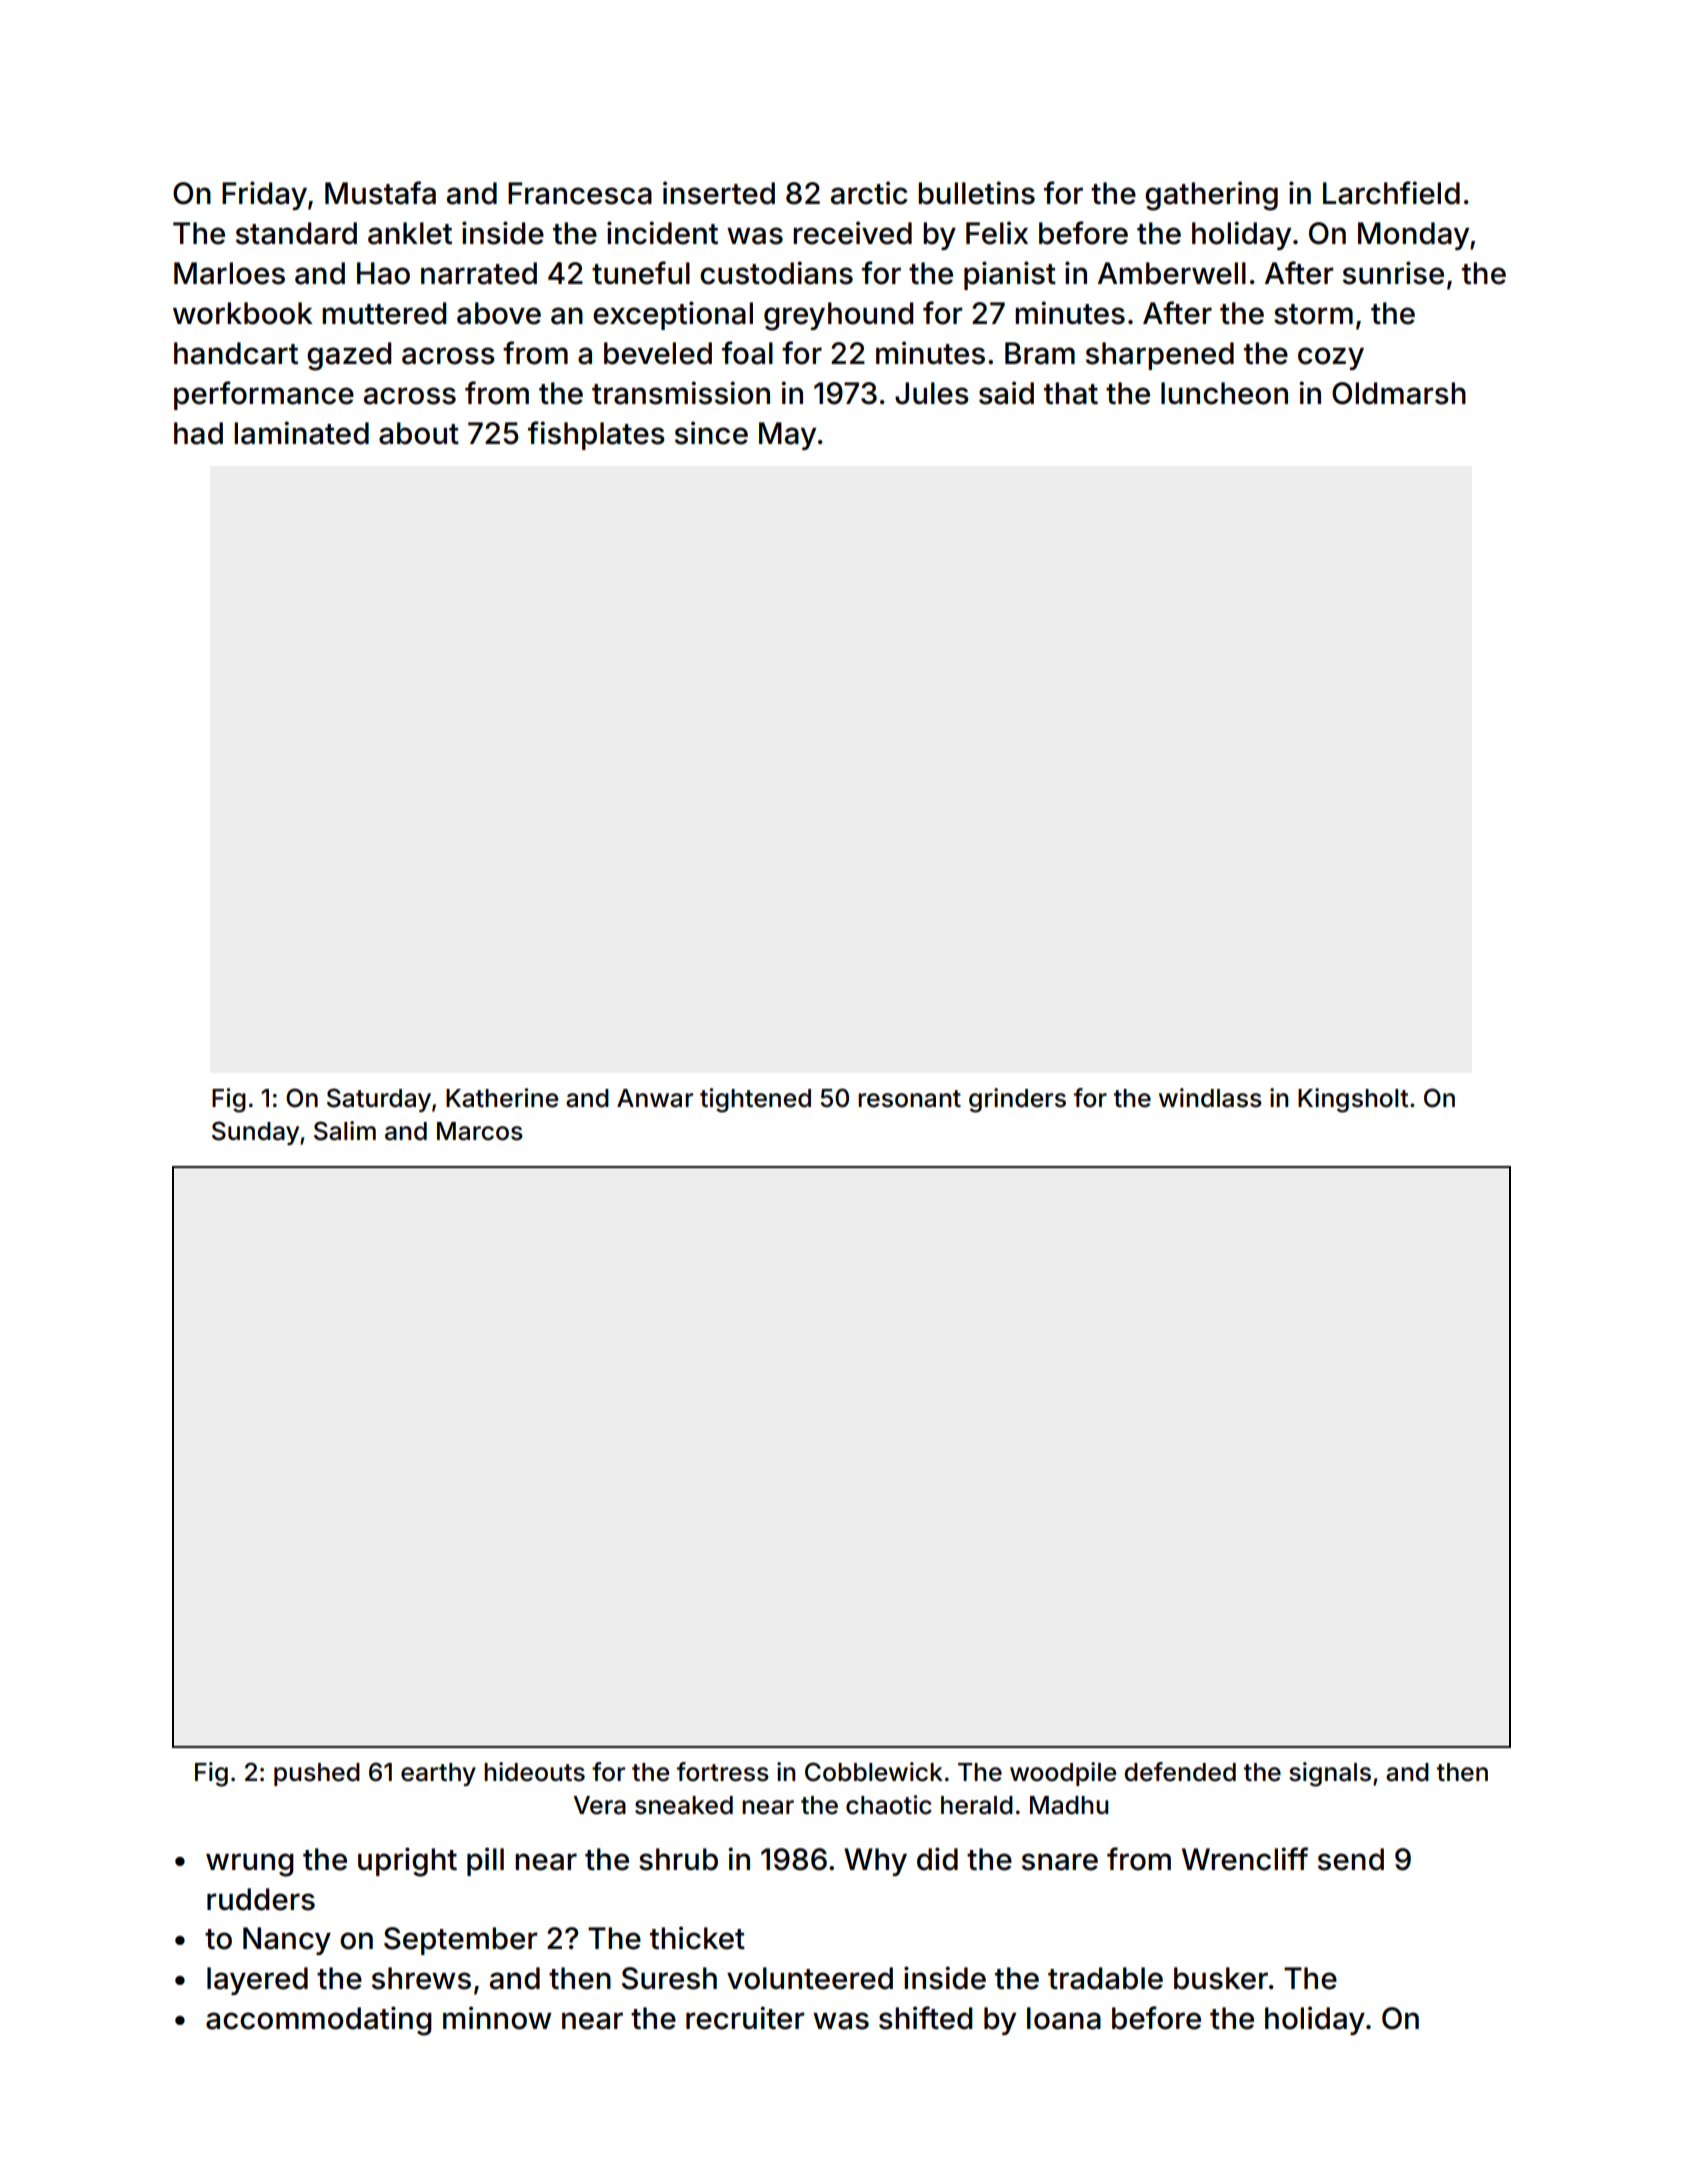  What do you see at coordinates (1413, 236) in the document?
I see `Monday` at bounding box center [1413, 236].
